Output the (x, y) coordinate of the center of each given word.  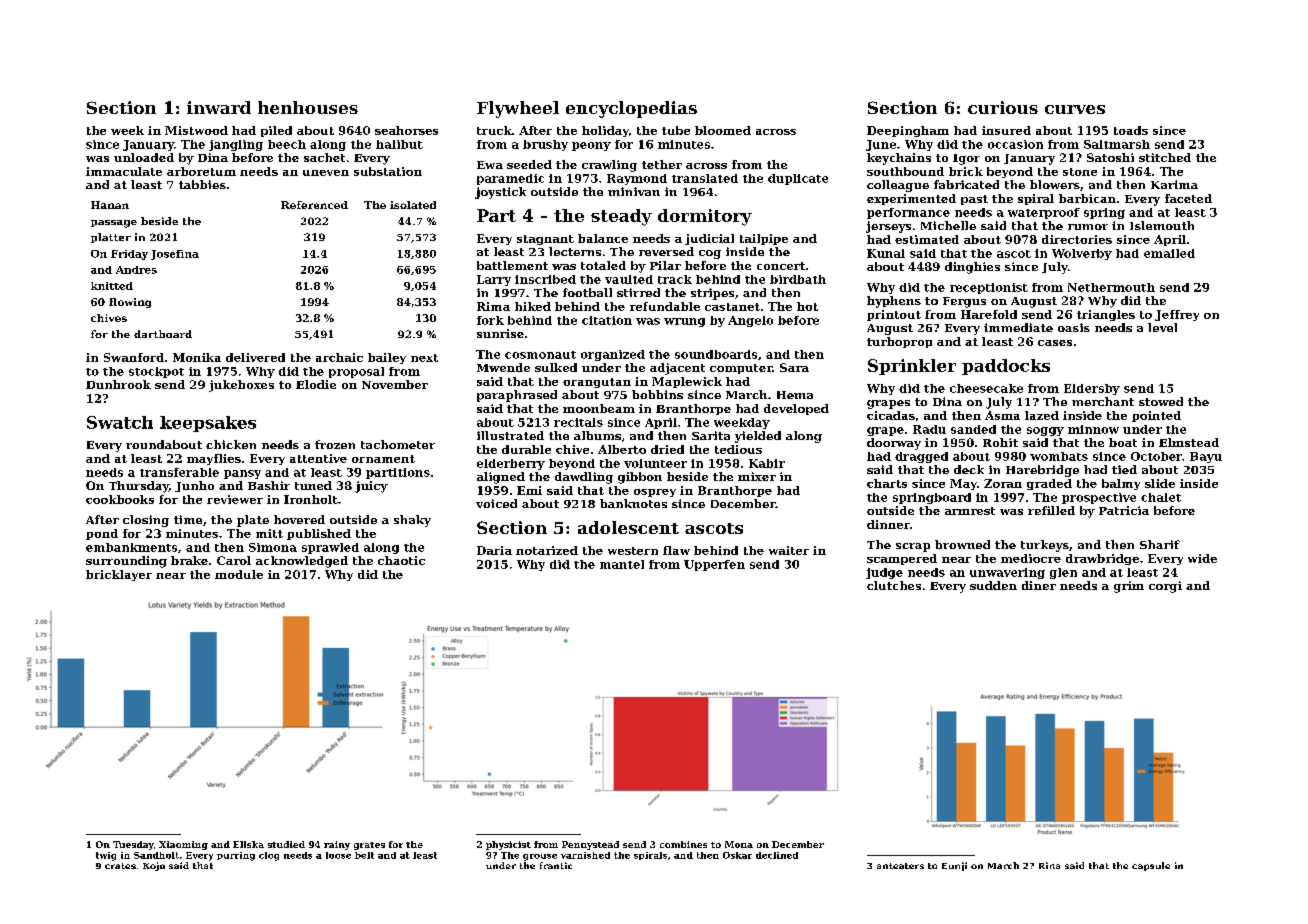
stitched (1165, 157)
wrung (684, 322)
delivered (255, 357)
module (239, 574)
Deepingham (908, 131)
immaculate (124, 171)
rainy (337, 845)
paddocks (1006, 367)
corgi (1165, 587)
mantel (622, 564)
